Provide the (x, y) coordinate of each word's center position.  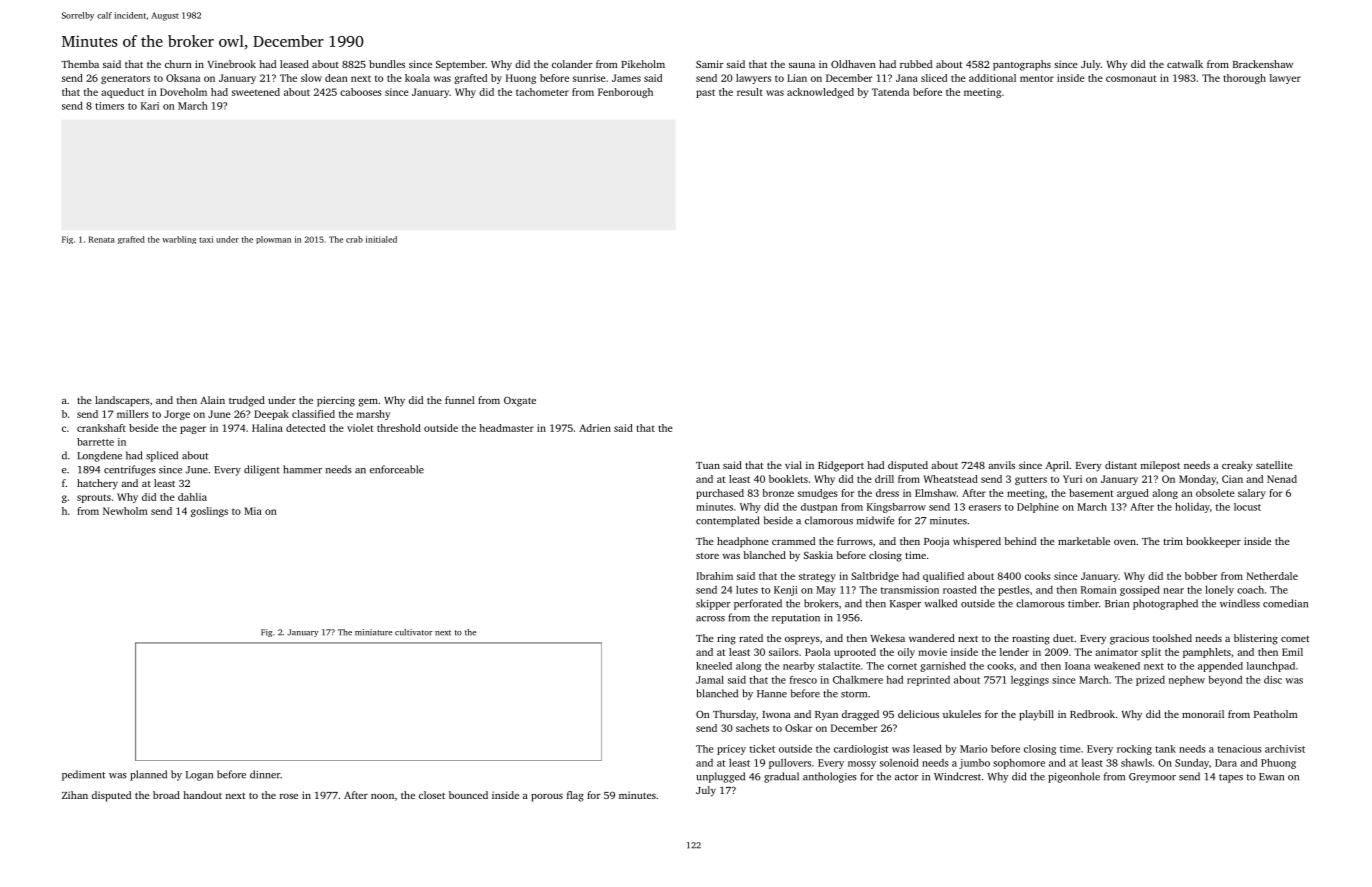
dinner (265, 774)
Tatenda (890, 92)
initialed (381, 239)
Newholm (125, 511)
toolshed (1172, 638)
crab (354, 239)
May (826, 591)
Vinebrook (232, 64)
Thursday (734, 715)
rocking (1134, 750)
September (460, 65)
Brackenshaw (1263, 64)
